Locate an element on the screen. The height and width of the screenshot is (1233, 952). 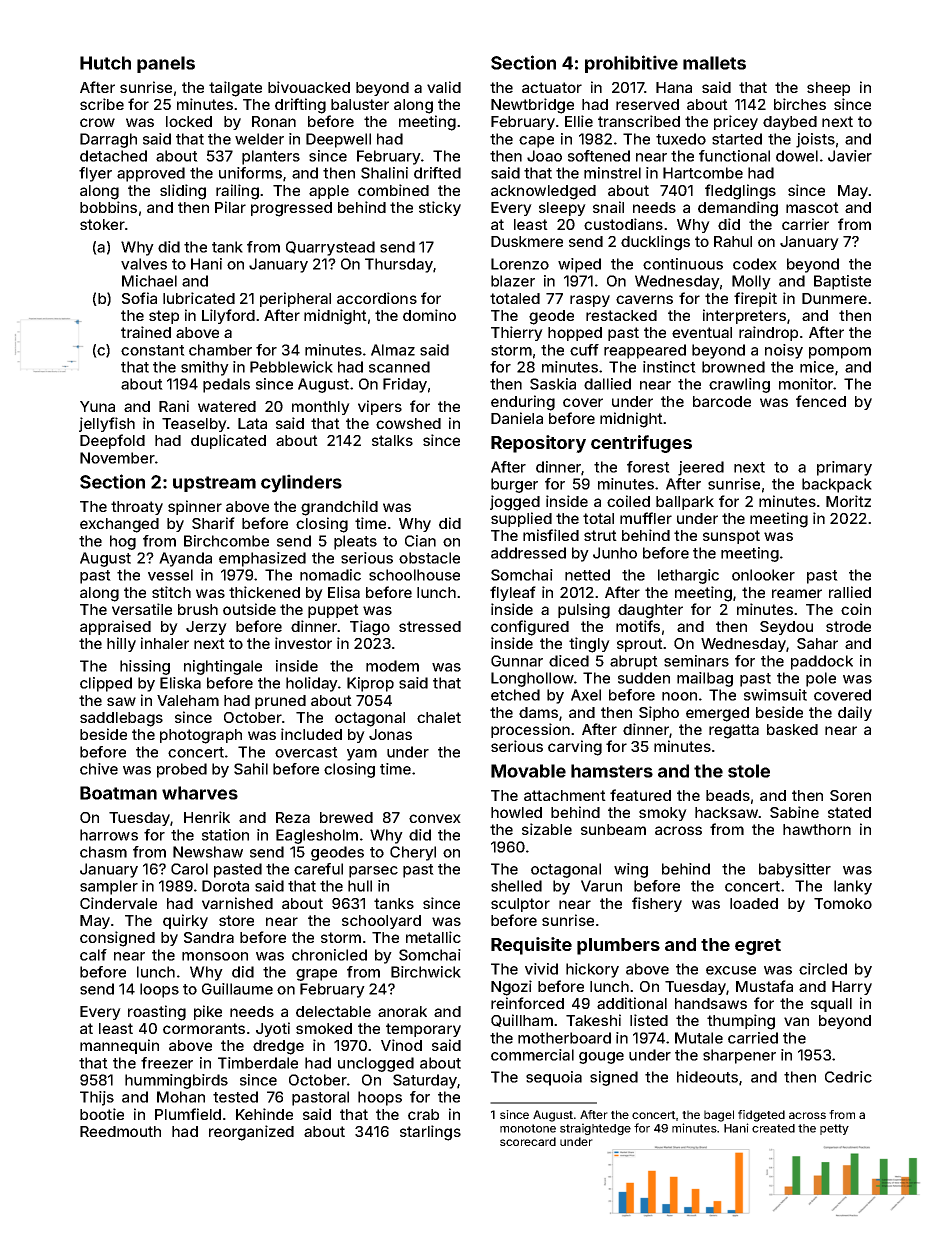
demanding is located at coordinates (738, 209).
